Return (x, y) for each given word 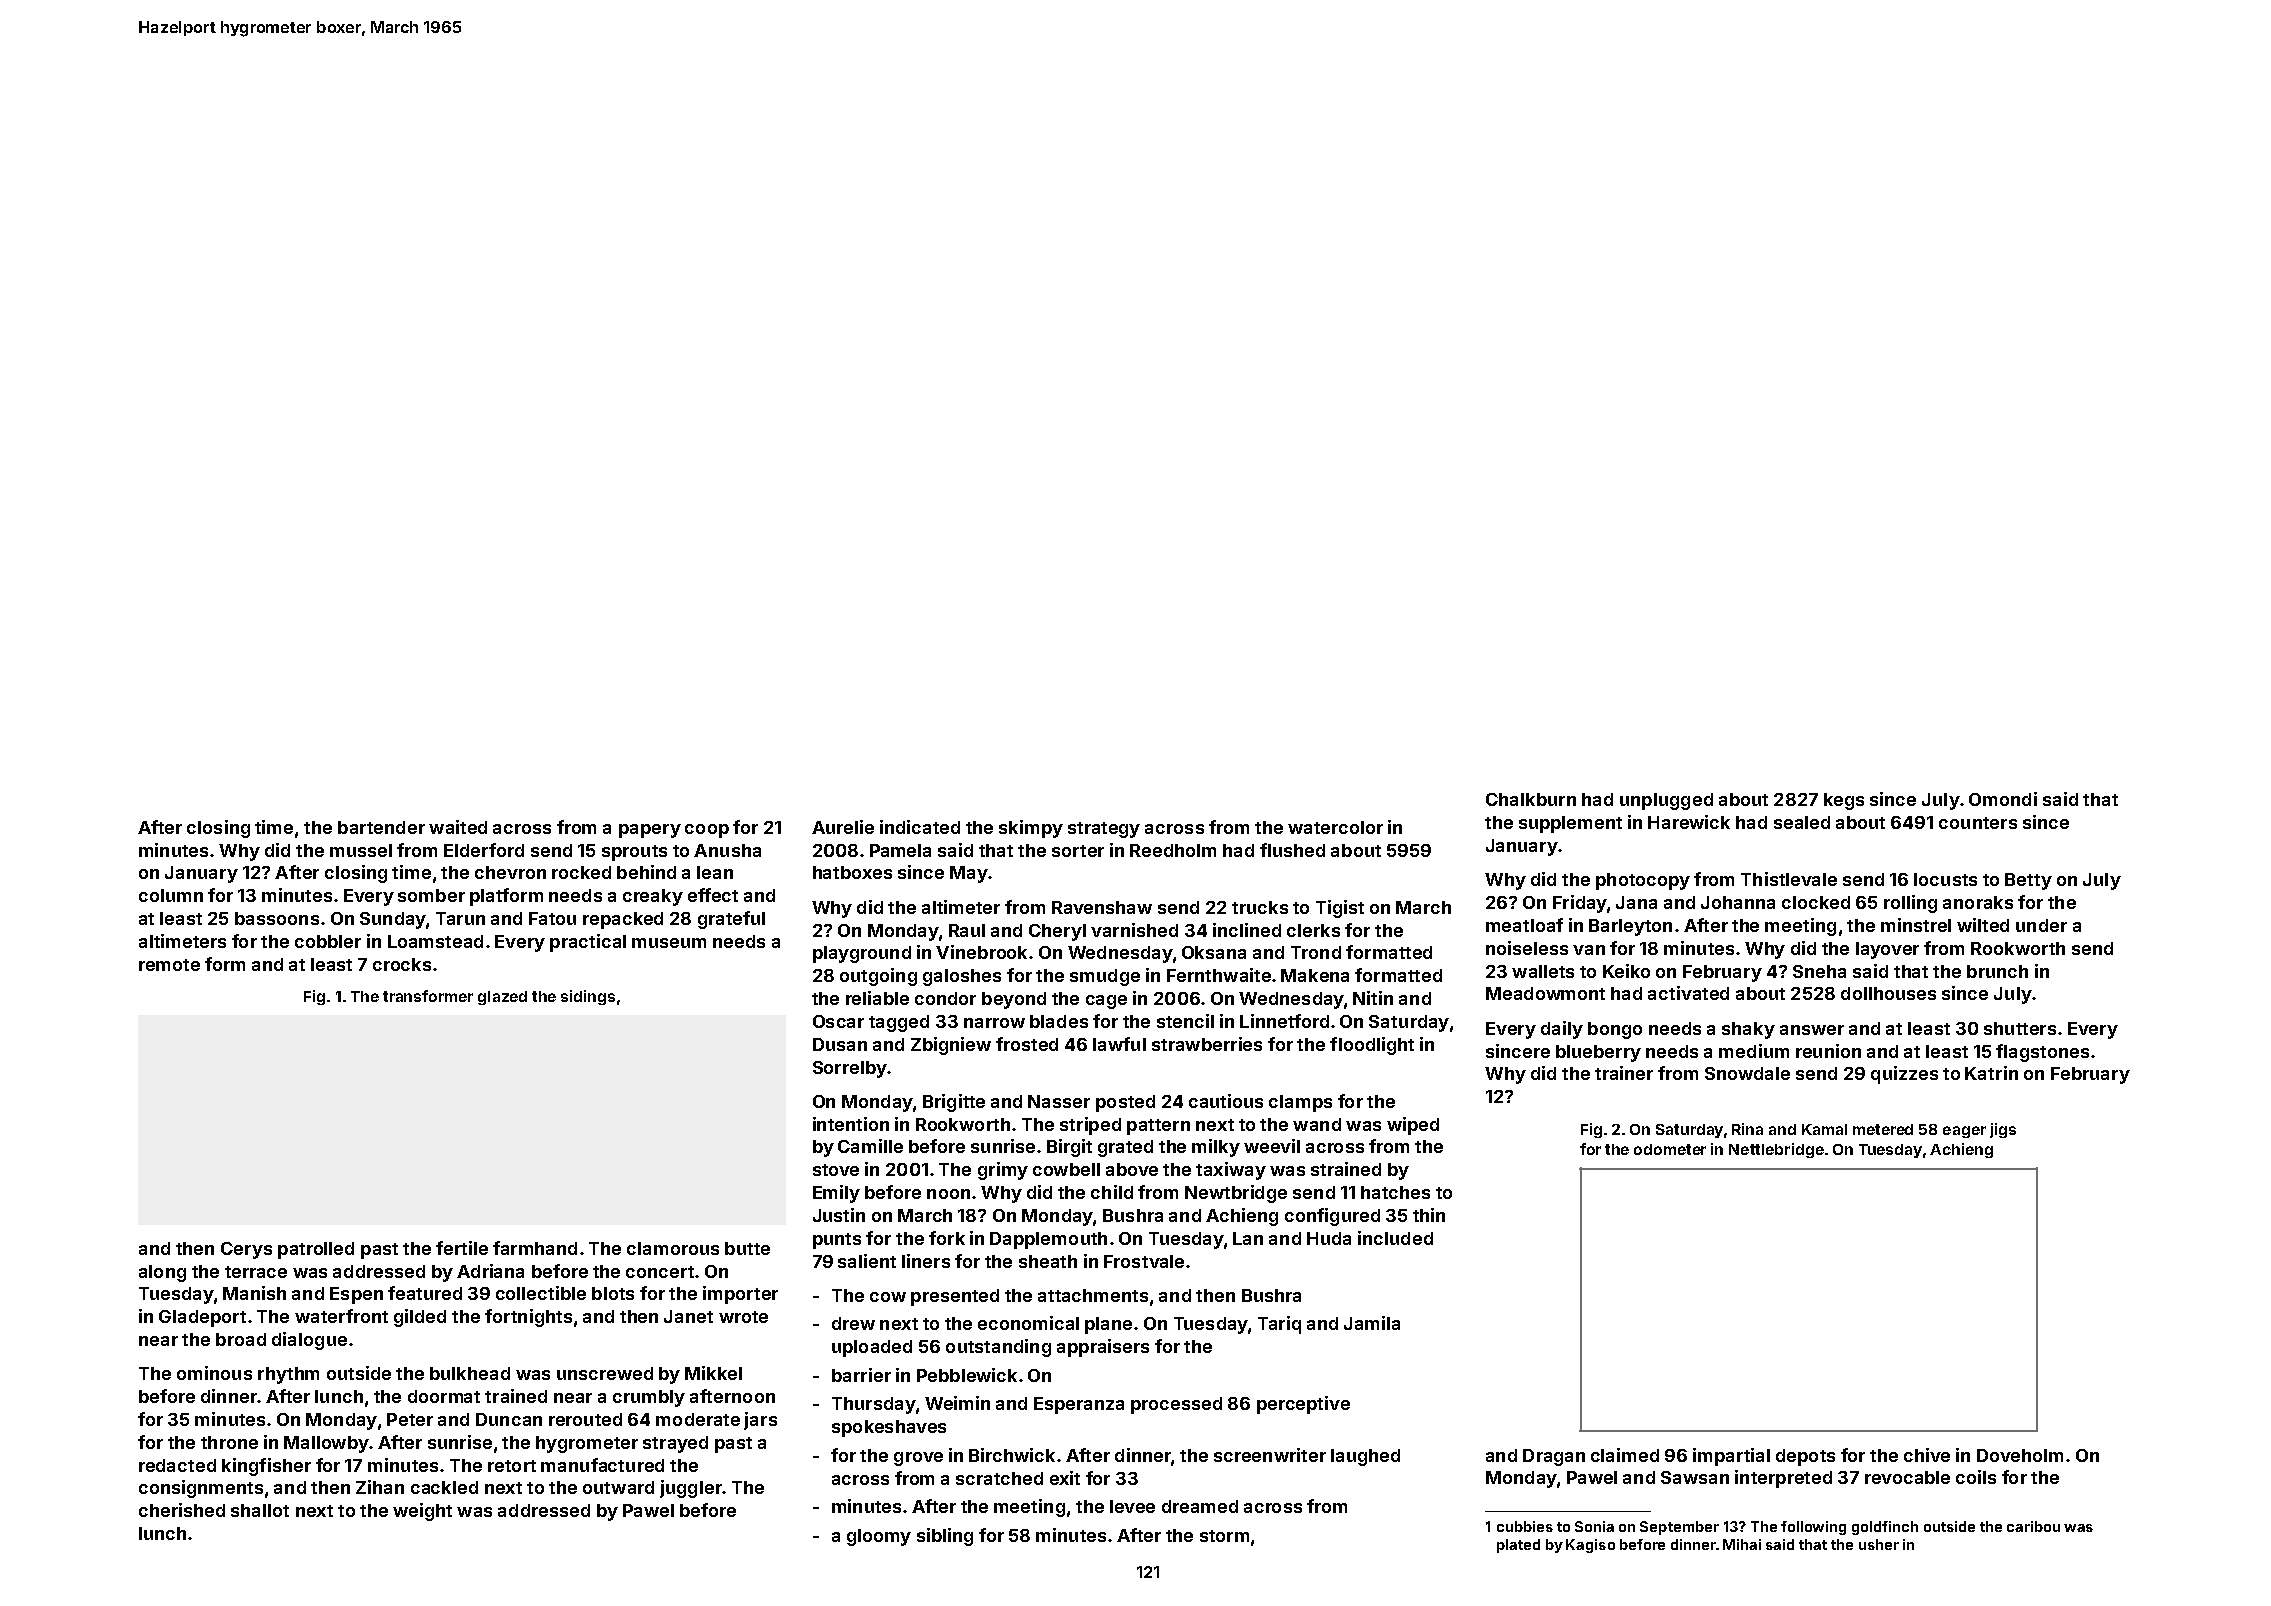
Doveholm (2020, 1455)
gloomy (879, 1537)
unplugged (1666, 801)
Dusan (840, 1044)
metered (1883, 1129)
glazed (502, 998)
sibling (945, 1537)
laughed (1365, 1457)
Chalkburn (1531, 799)
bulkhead (470, 1373)
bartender (381, 827)
